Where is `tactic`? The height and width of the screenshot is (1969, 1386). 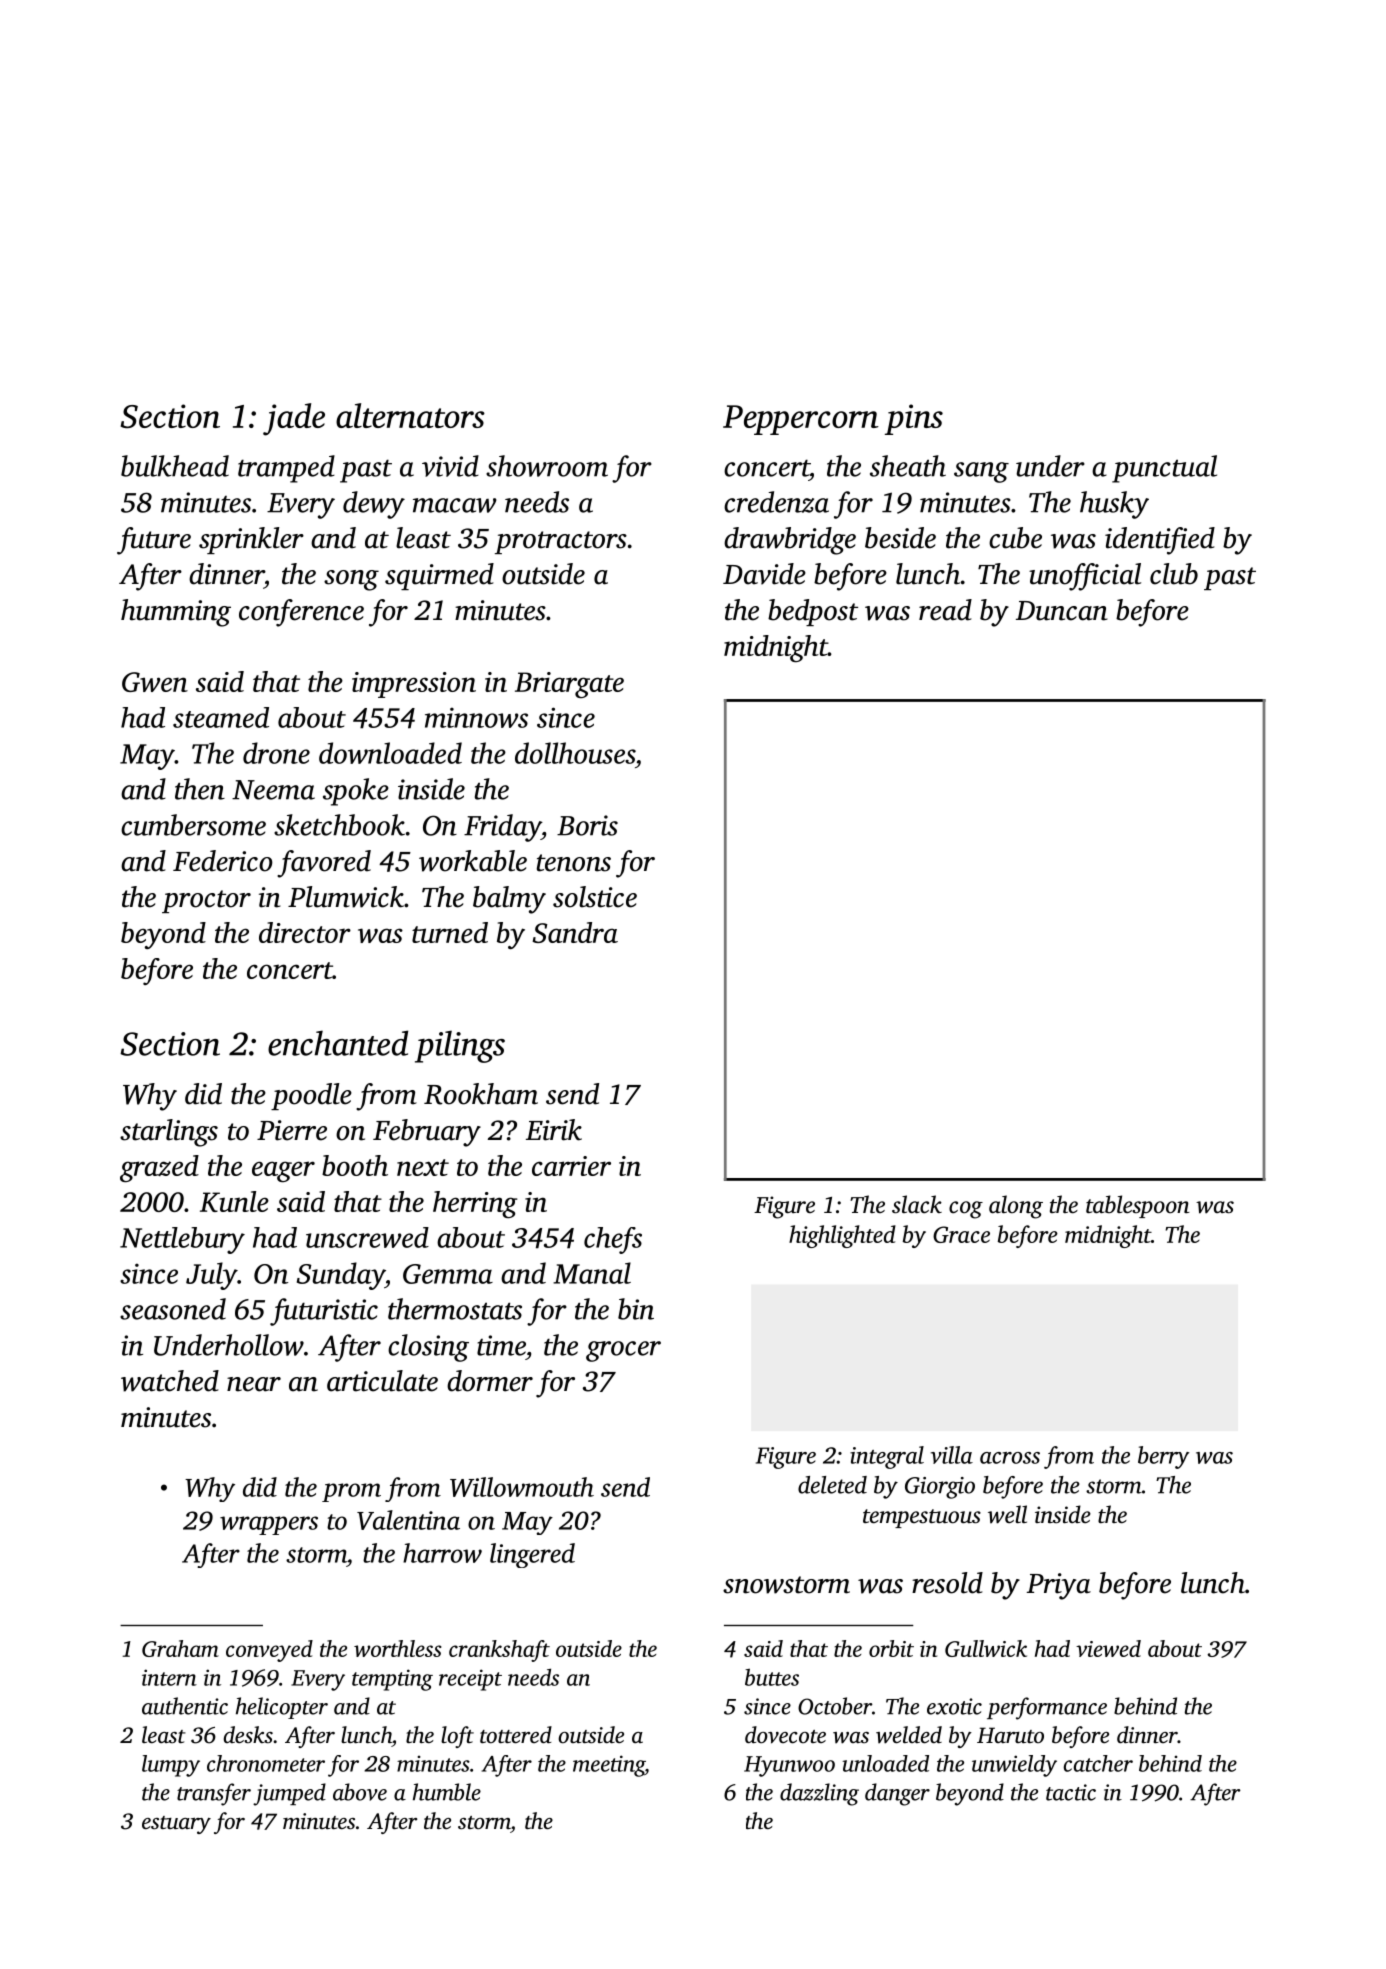
tactic is located at coordinates (1071, 1792).
